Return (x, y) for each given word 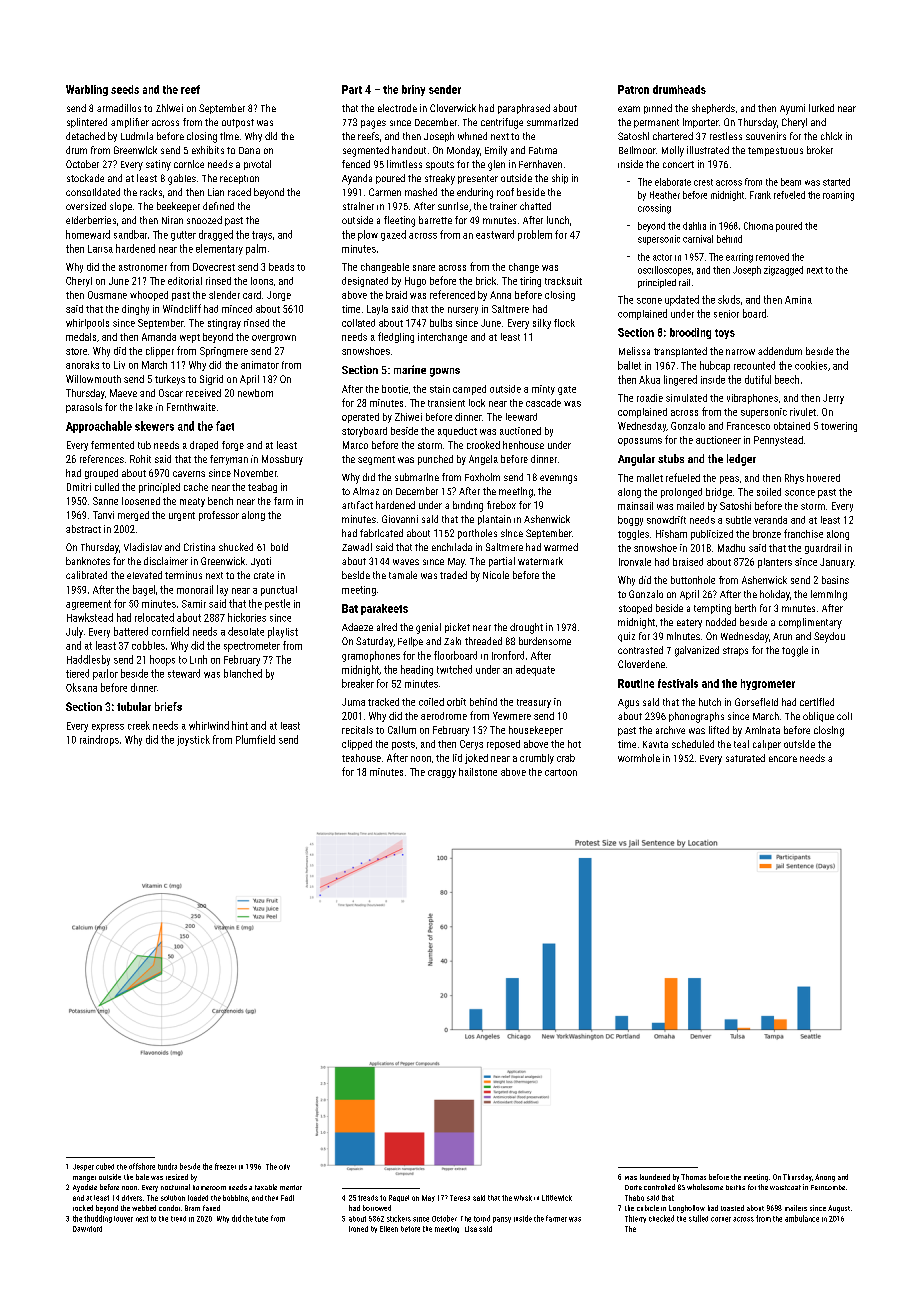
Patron (633, 89)
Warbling (87, 90)
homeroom (209, 1187)
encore (783, 759)
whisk (523, 1198)
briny (413, 90)
